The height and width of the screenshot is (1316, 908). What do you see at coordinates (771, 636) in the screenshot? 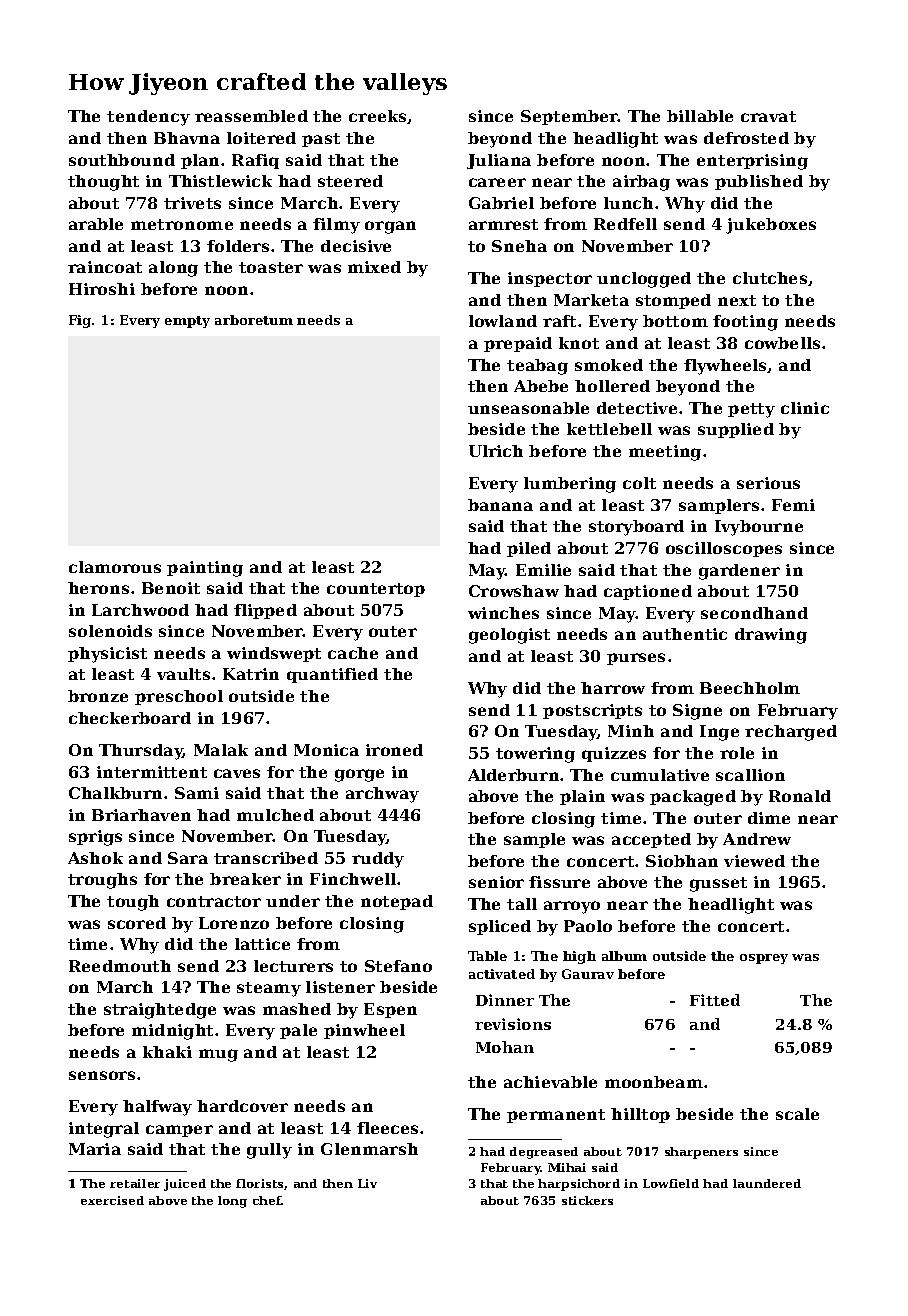
I see `drawing` at bounding box center [771, 636].
